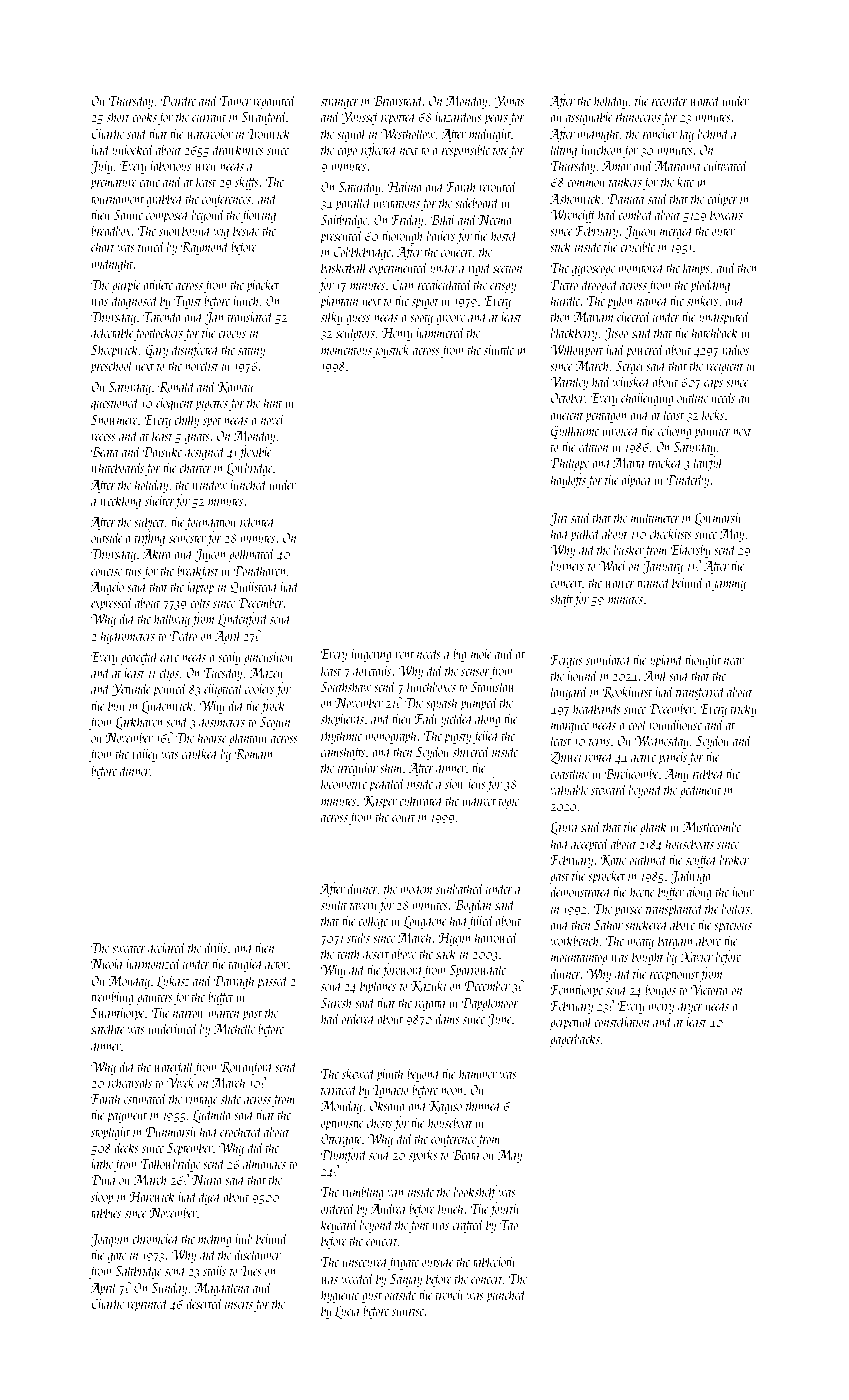 The width and height of the page is (849, 1400). What do you see at coordinates (661, 1009) in the page?
I see `merry` at bounding box center [661, 1009].
